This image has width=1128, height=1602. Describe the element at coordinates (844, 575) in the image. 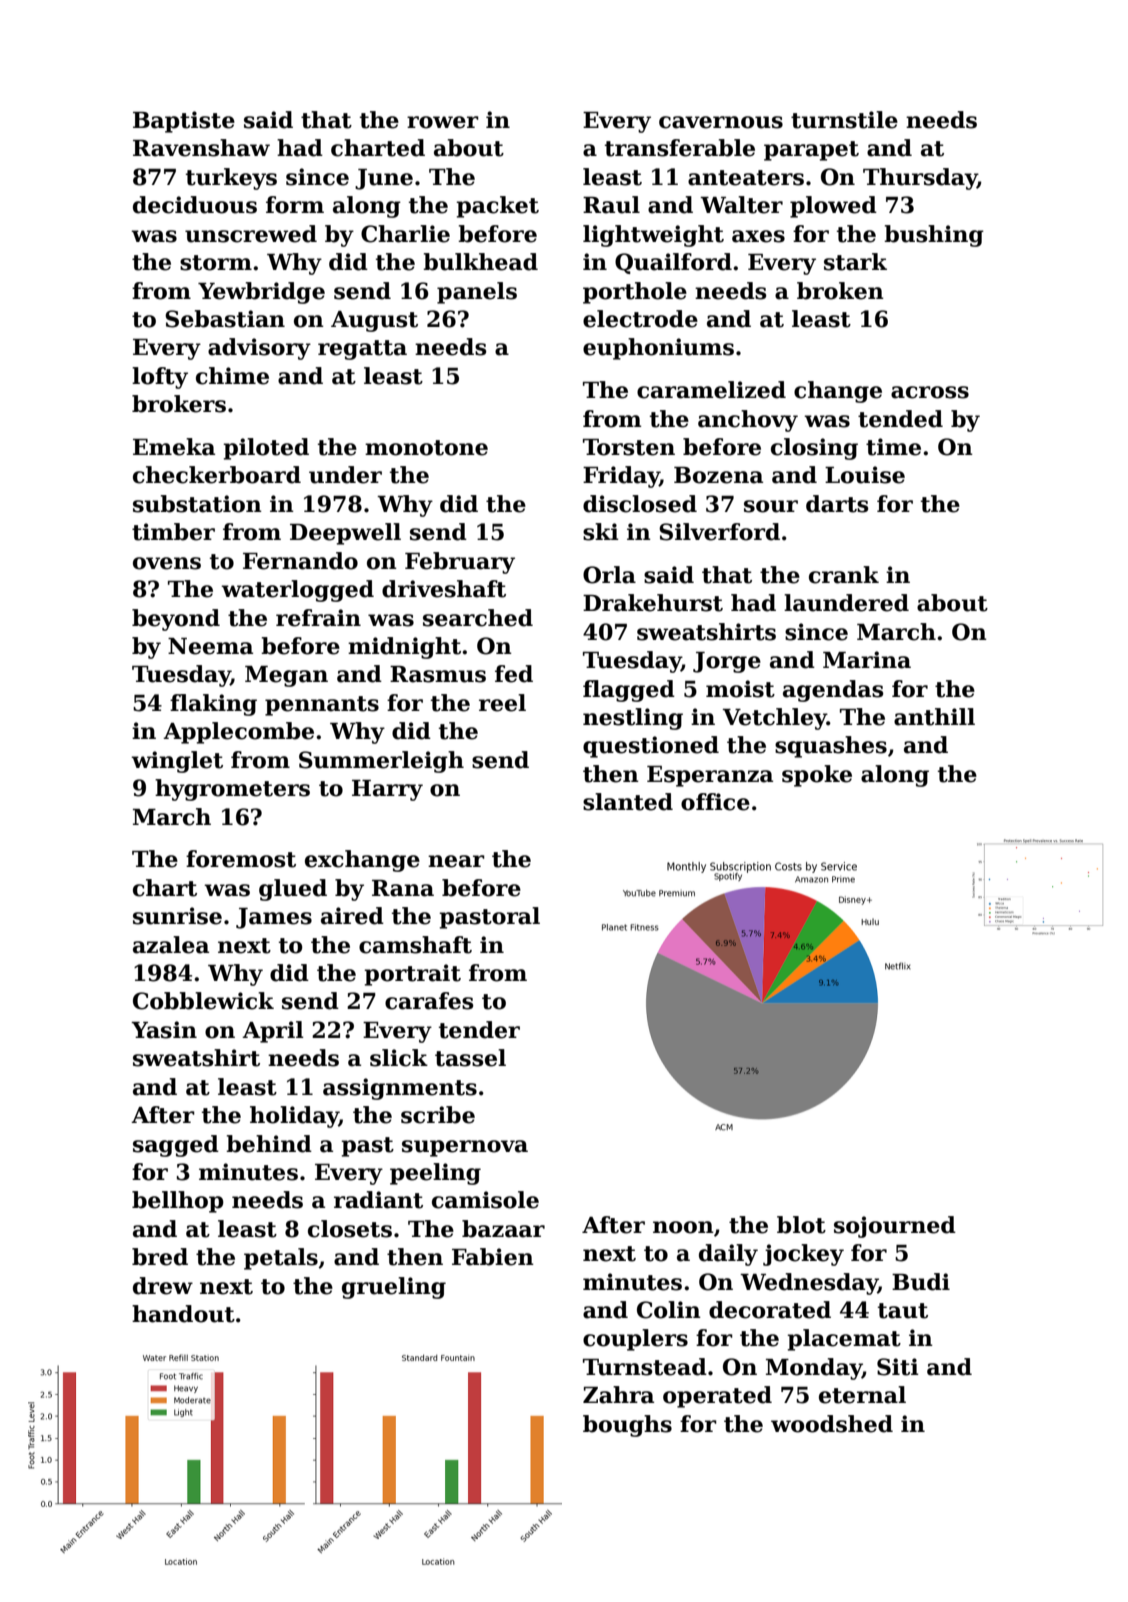

I see `crank` at that location.
